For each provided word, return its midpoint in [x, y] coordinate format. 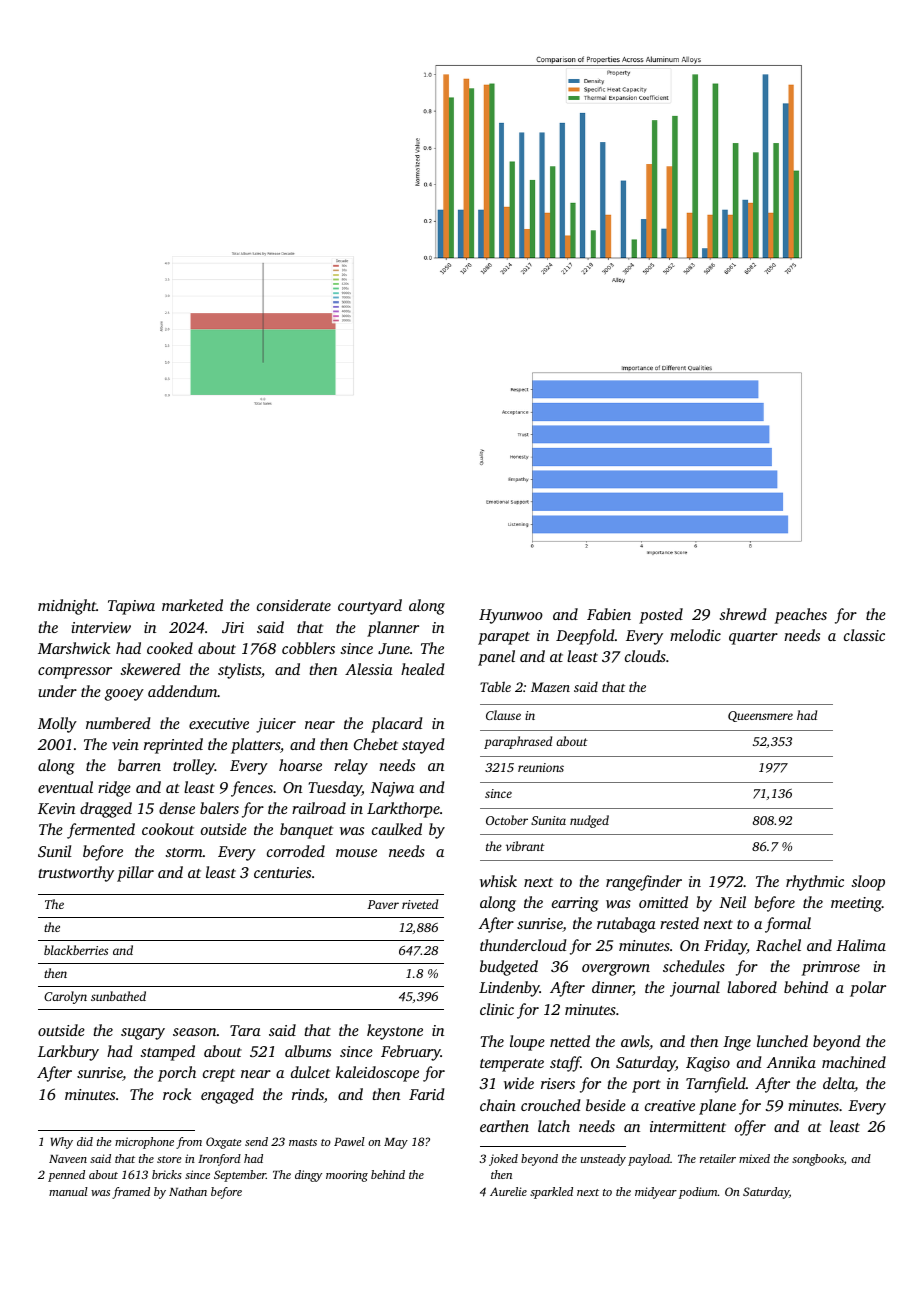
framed [131, 1193]
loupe [527, 1043]
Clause [503, 715]
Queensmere [760, 716]
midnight [67, 607]
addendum [182, 691]
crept [219, 1075]
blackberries [76, 950]
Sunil [55, 851]
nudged [589, 821]
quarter [753, 638]
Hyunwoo [511, 616]
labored [752, 987]
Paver [383, 904]
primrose [831, 968]
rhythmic [815, 883]
